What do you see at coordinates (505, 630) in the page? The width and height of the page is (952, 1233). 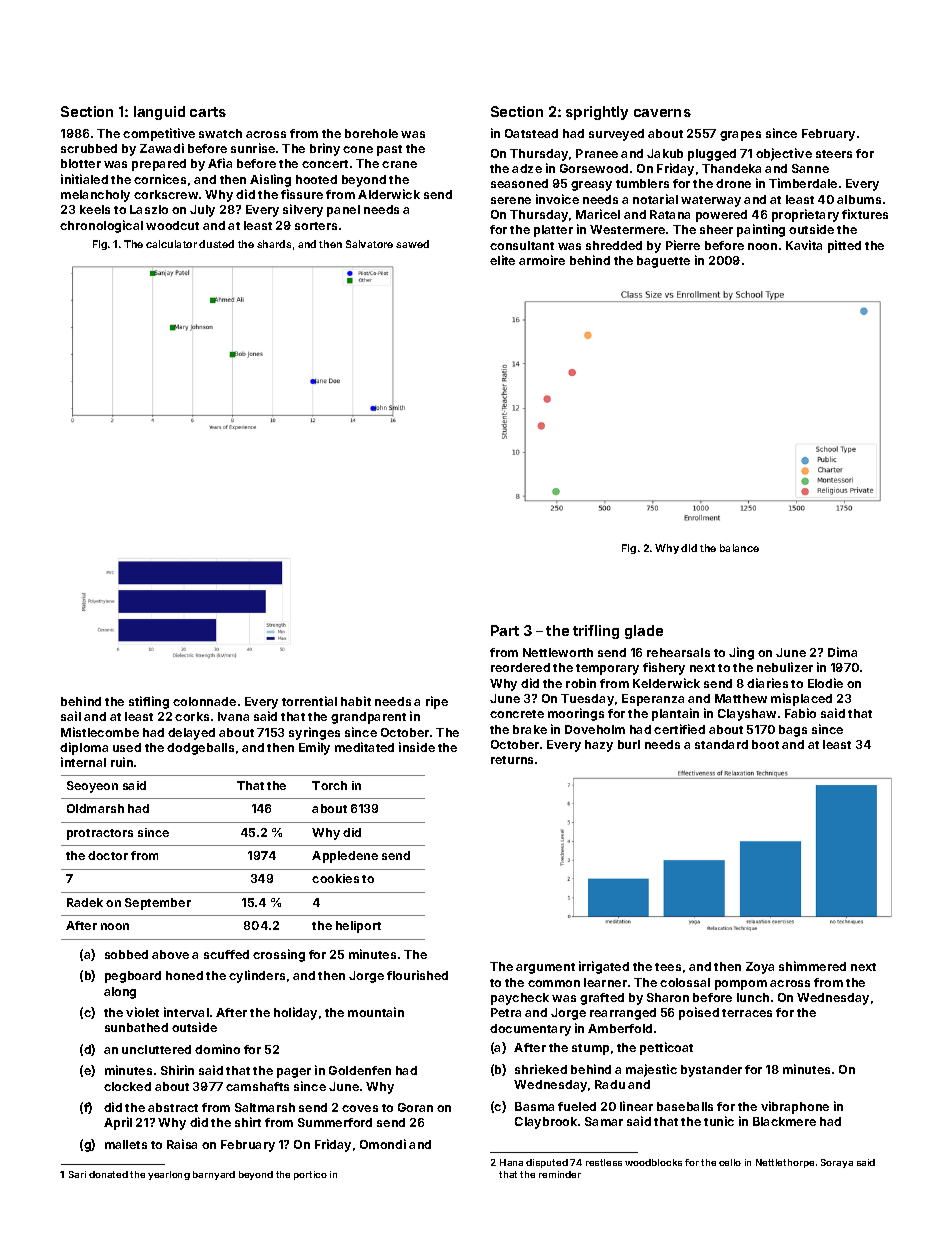 I see `Part` at bounding box center [505, 630].
